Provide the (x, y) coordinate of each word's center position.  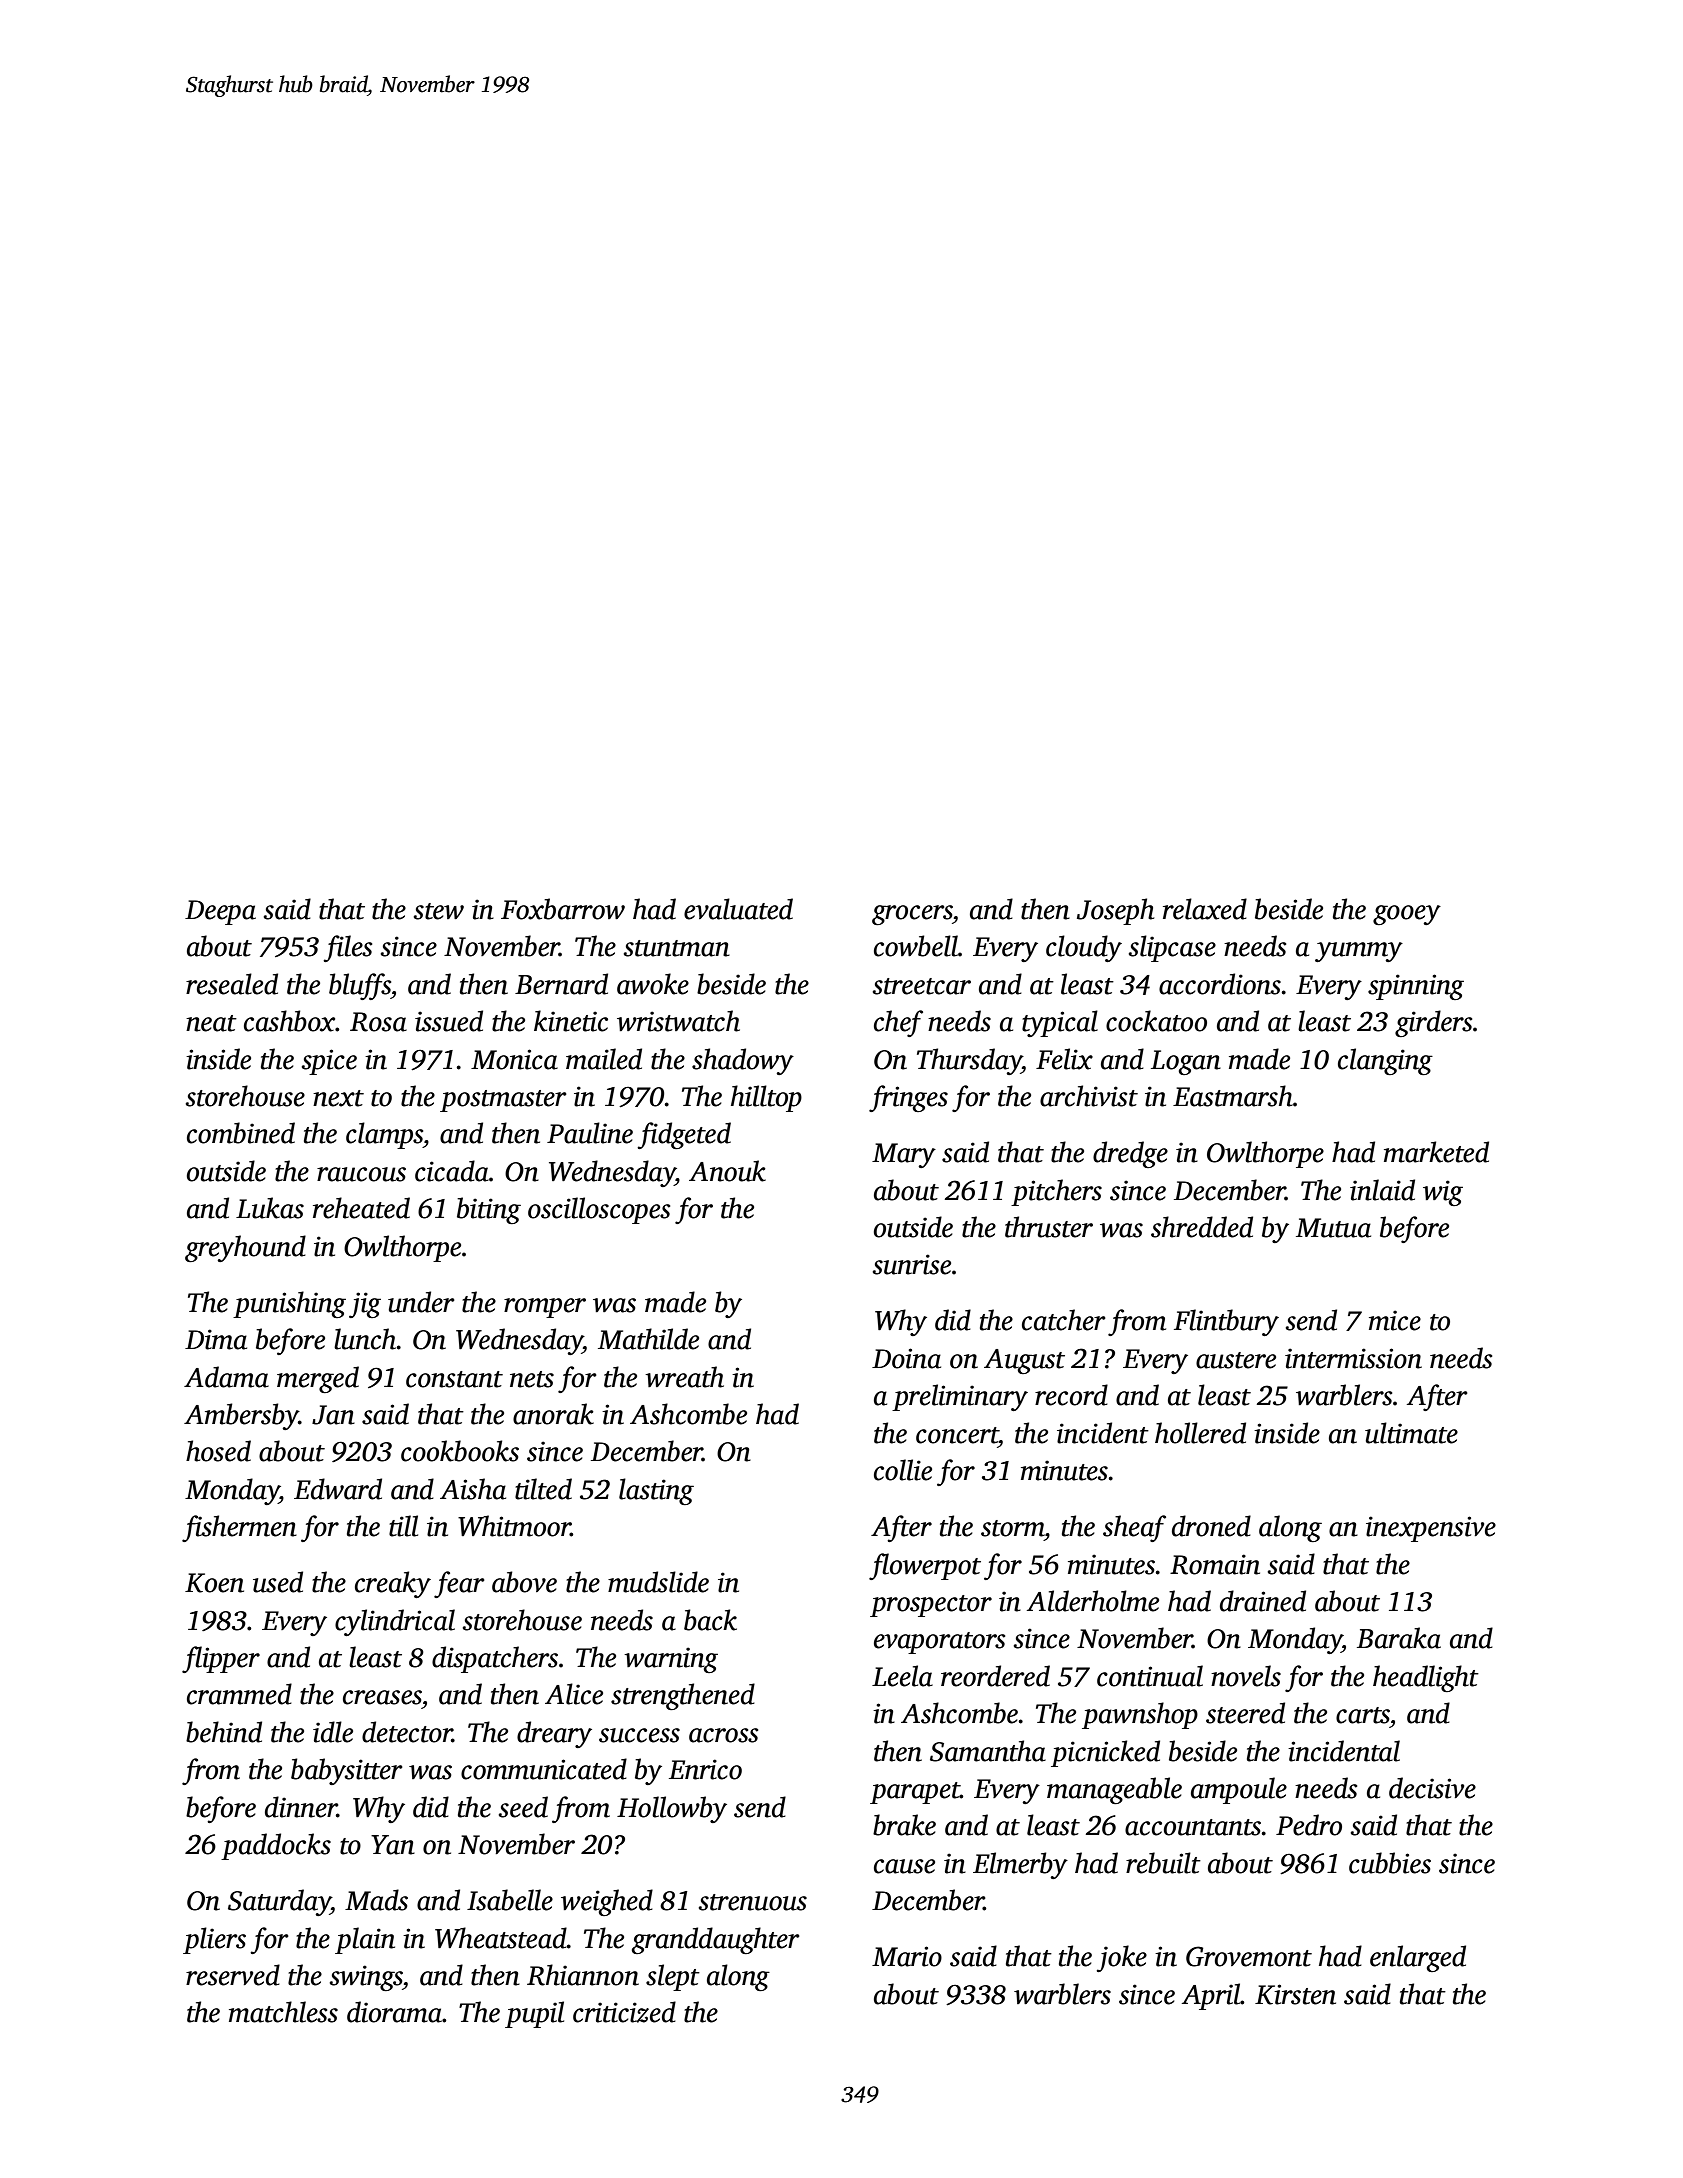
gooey (1407, 915)
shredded (1202, 1227)
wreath (684, 1377)
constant (454, 1379)
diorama (394, 2012)
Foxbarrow (563, 909)
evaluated (738, 909)
